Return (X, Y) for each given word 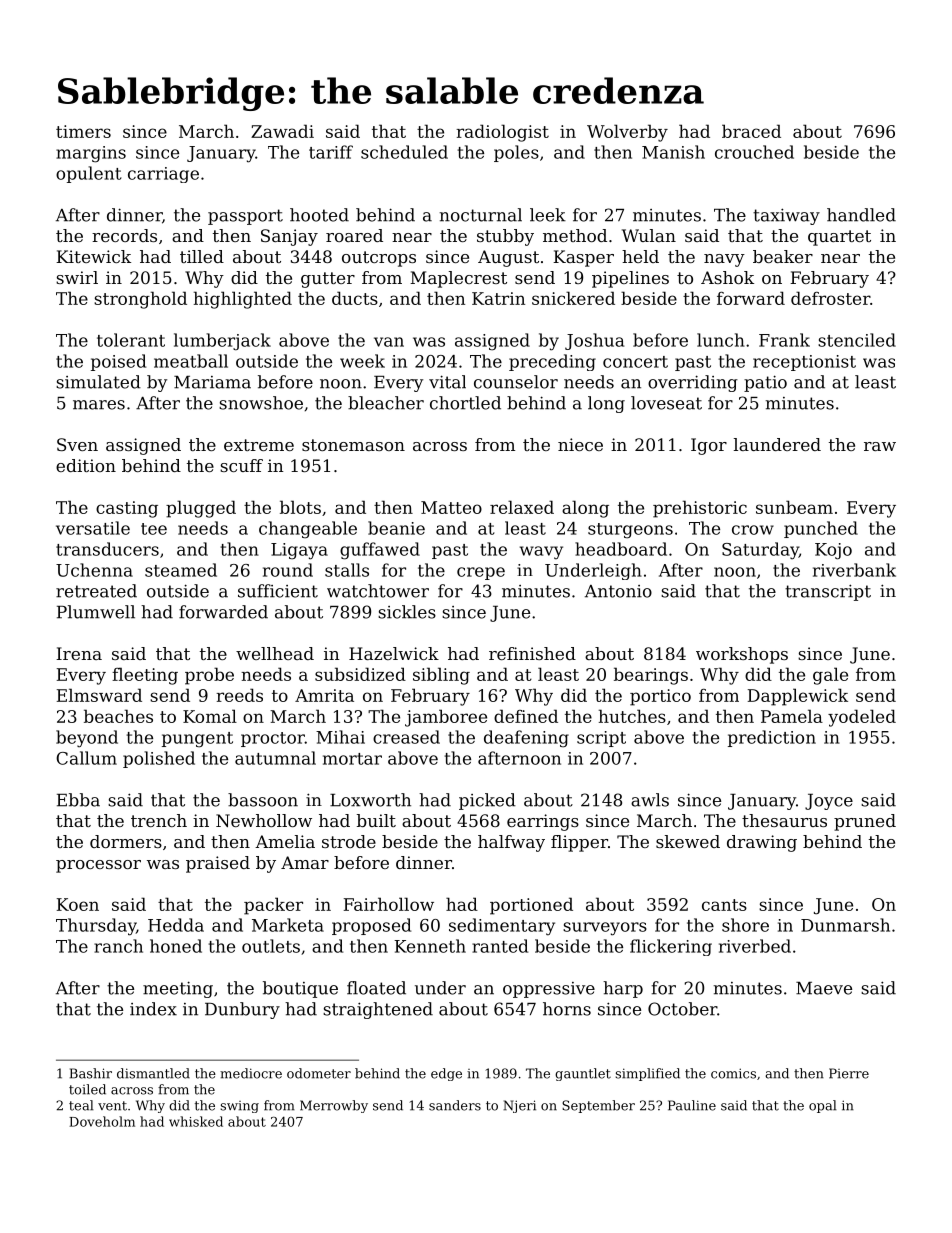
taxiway (786, 216)
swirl (77, 277)
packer (273, 906)
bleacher (386, 403)
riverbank (854, 570)
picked (487, 801)
